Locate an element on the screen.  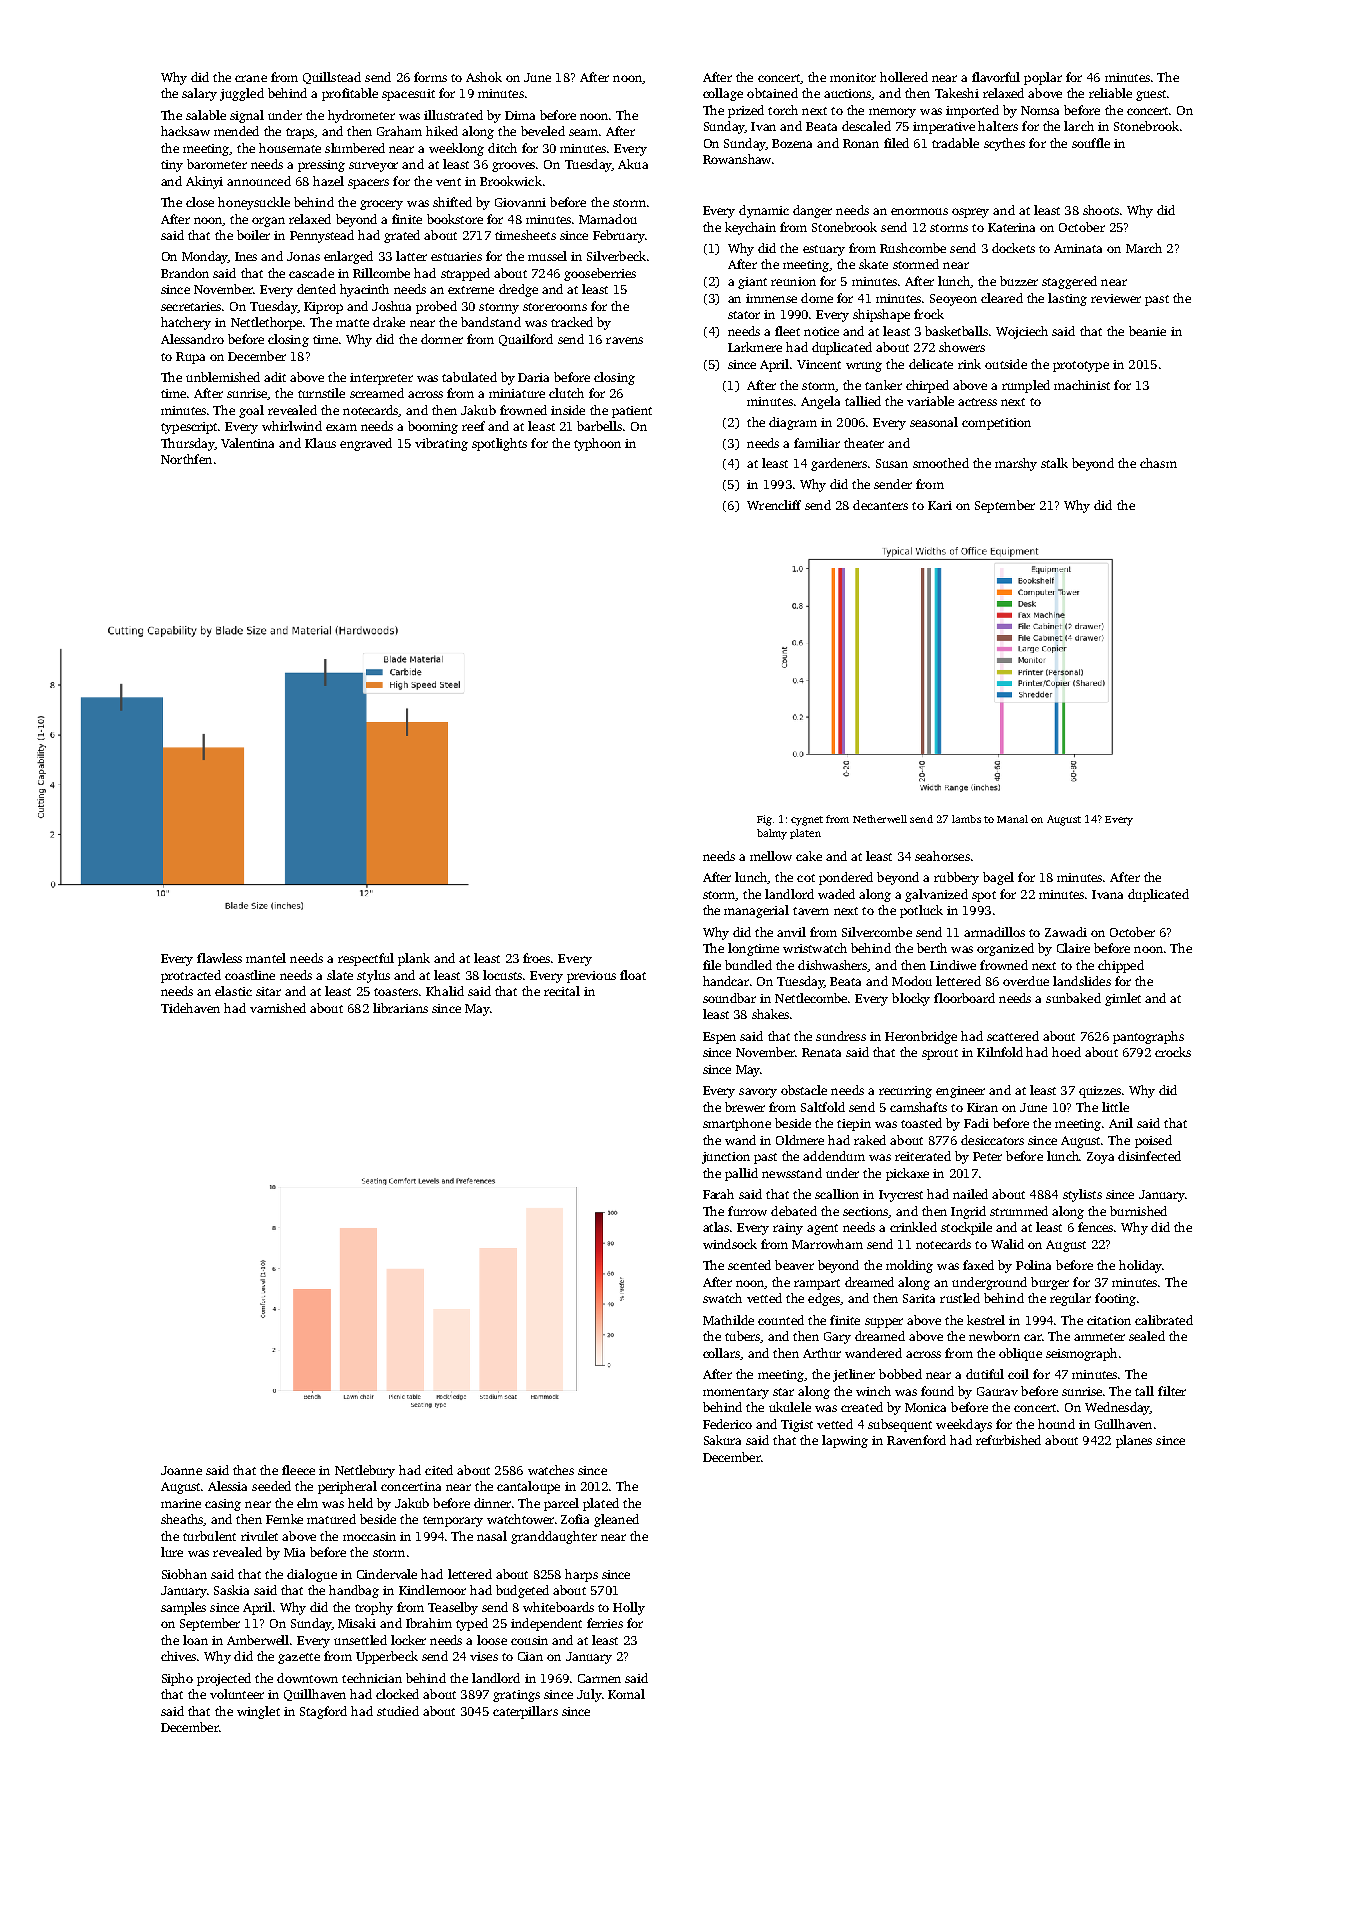
nailed is located at coordinates (970, 1194).
